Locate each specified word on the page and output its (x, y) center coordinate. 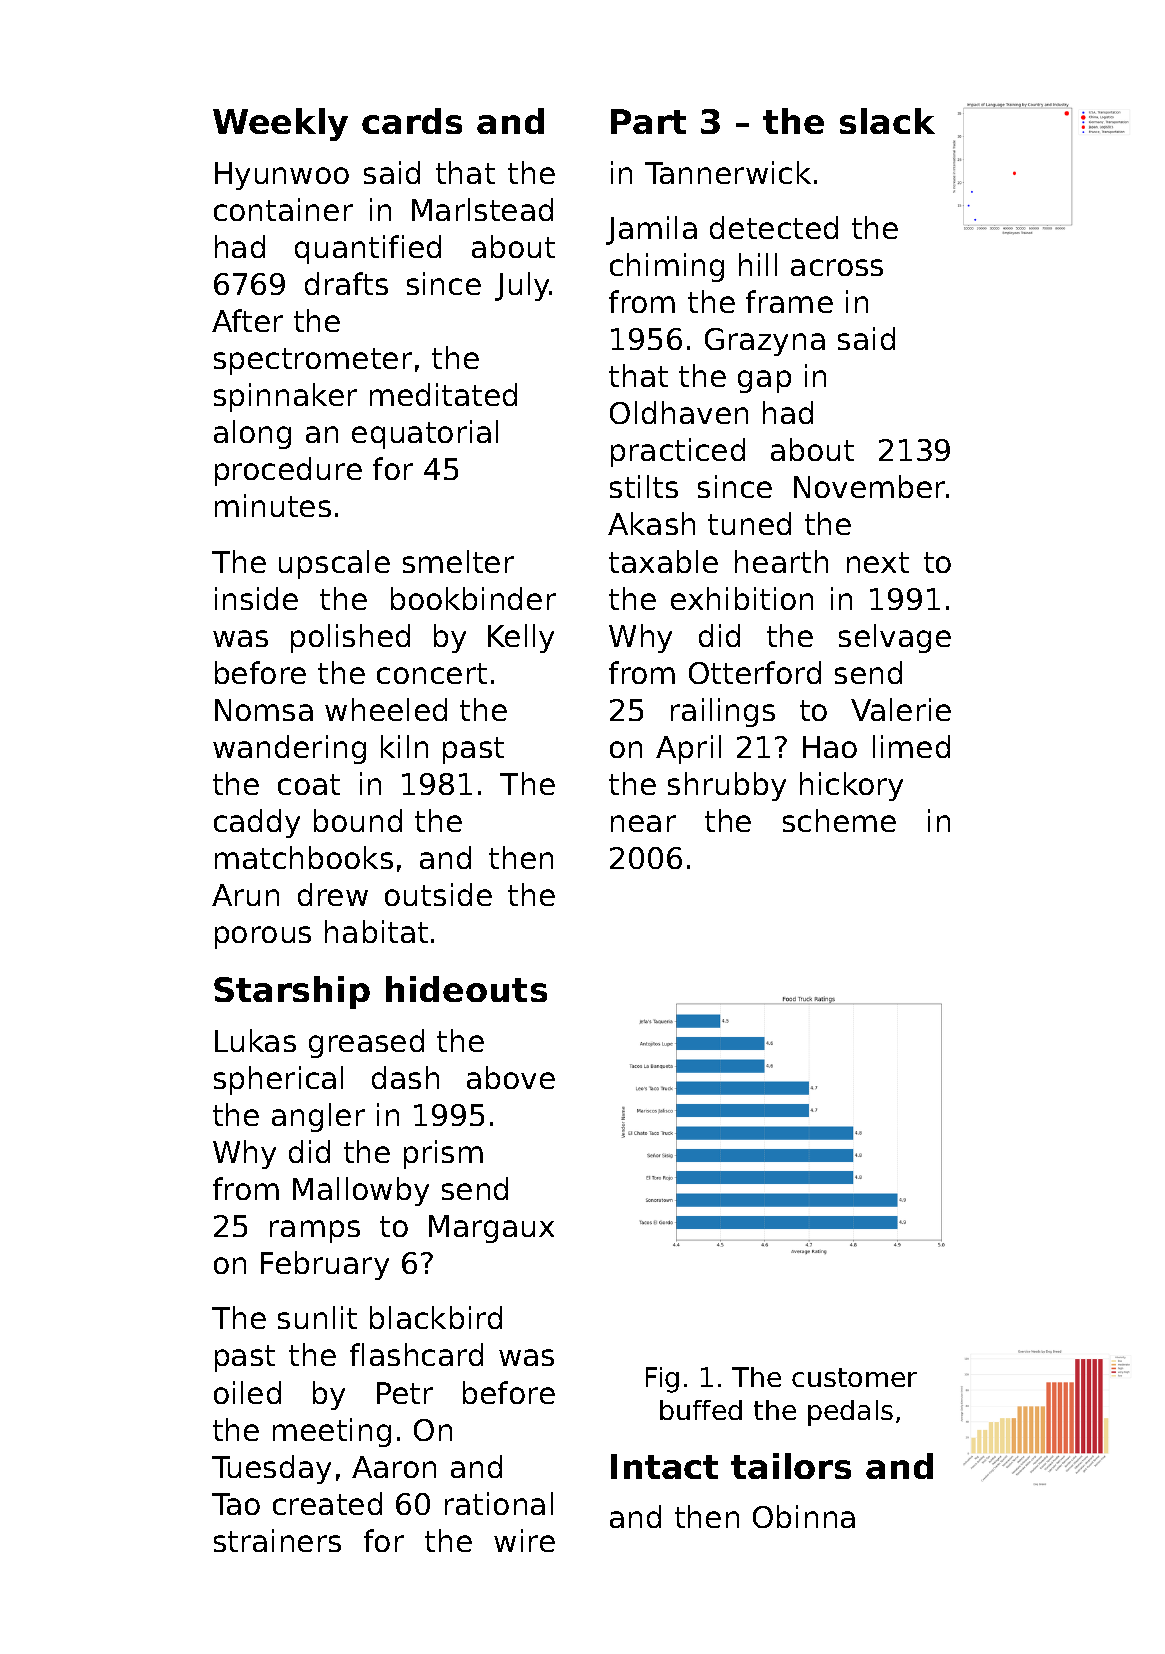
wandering (289, 749)
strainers (277, 1540)
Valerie (901, 709)
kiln (404, 746)
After (247, 320)
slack (887, 121)
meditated (443, 394)
